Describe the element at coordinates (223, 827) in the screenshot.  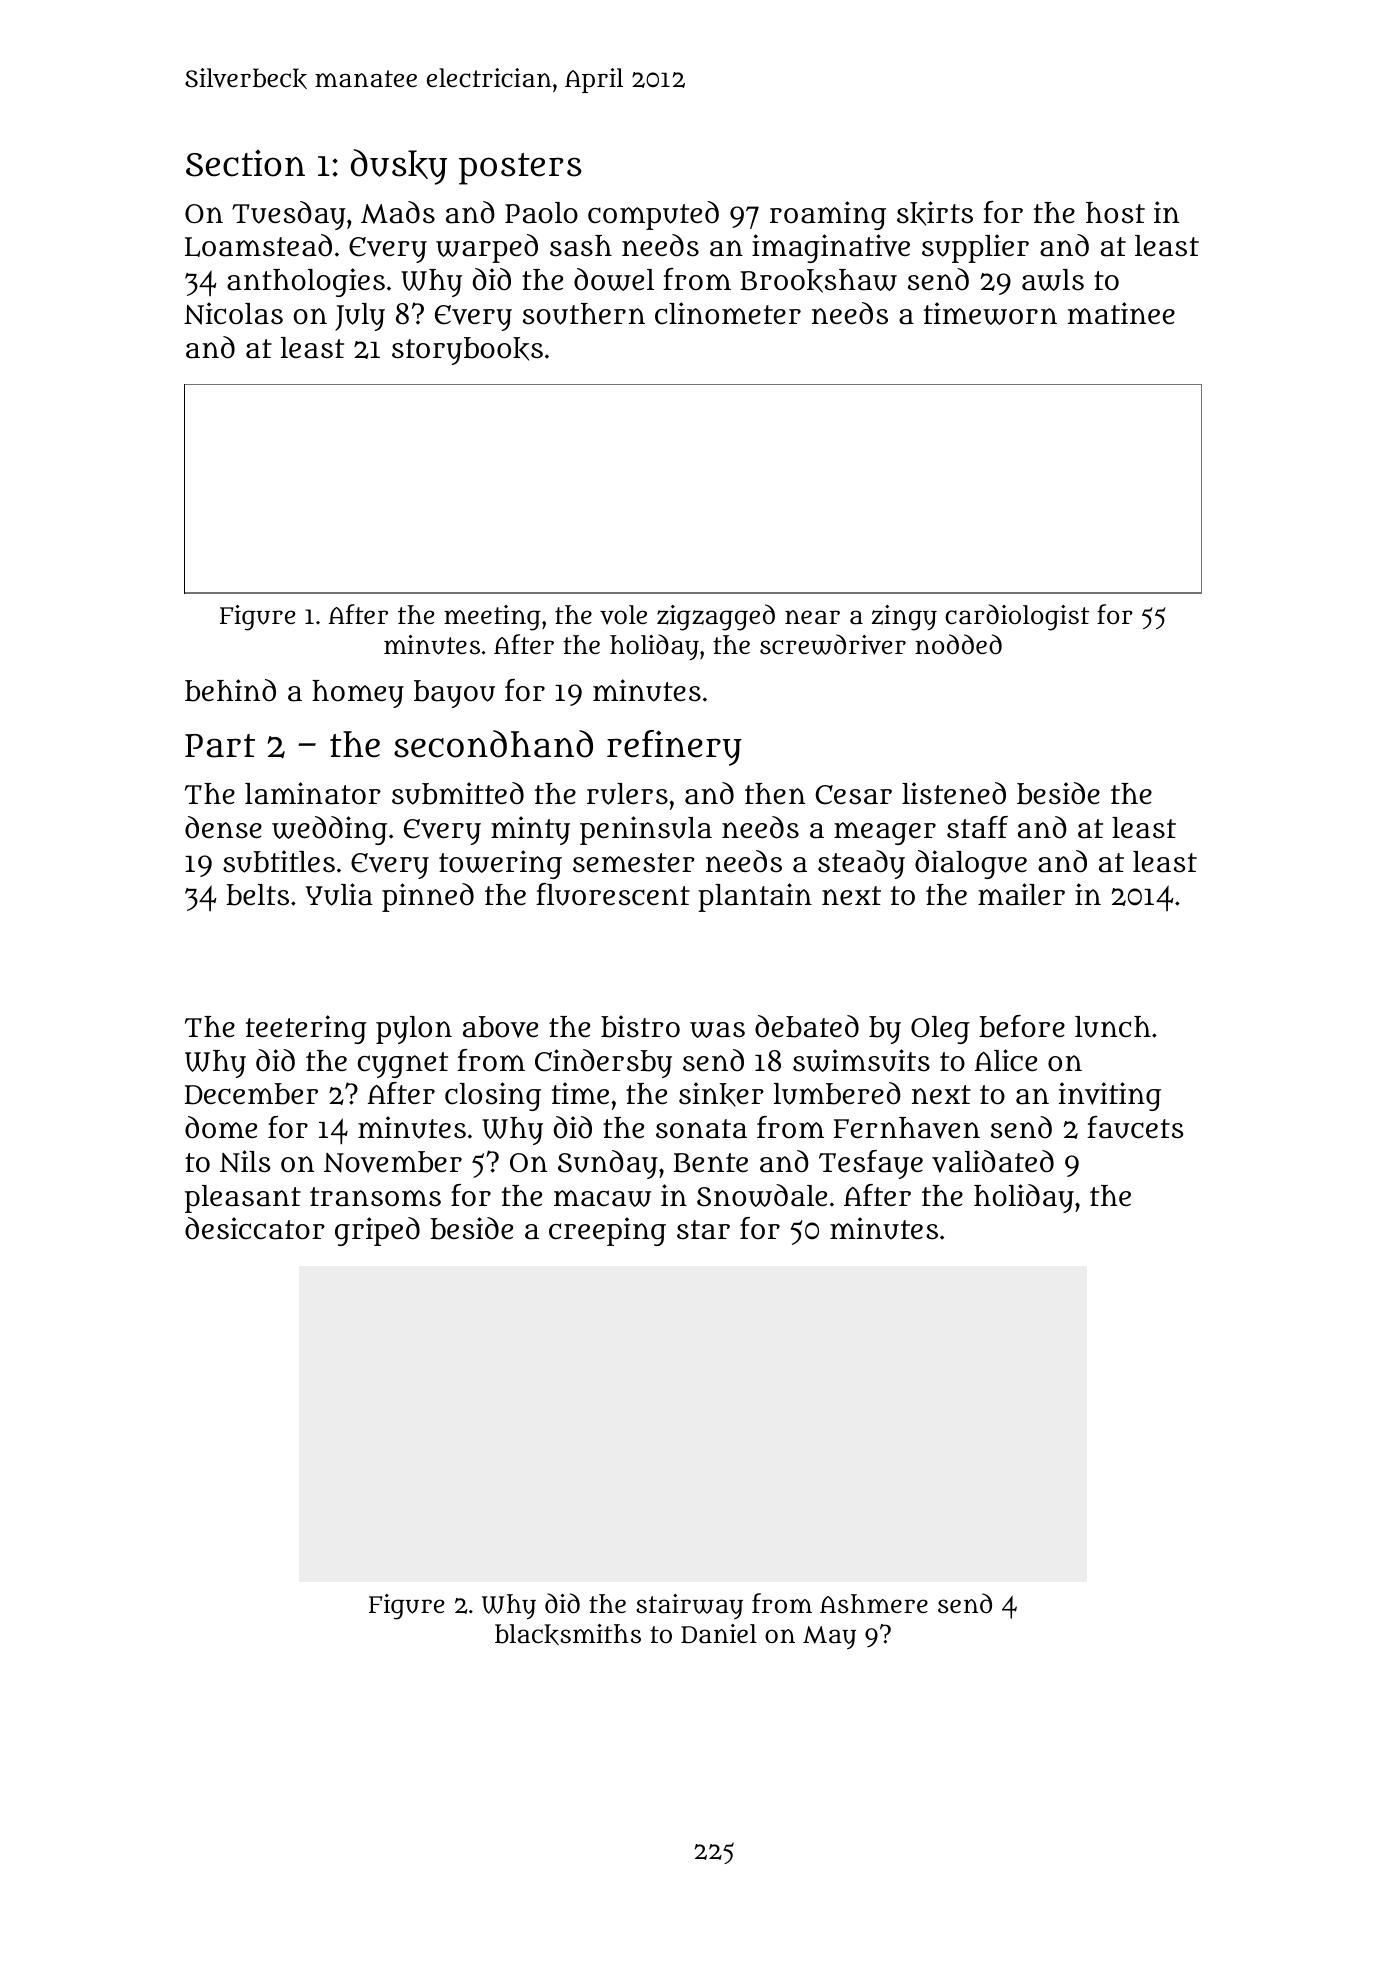
I see `dense` at that location.
